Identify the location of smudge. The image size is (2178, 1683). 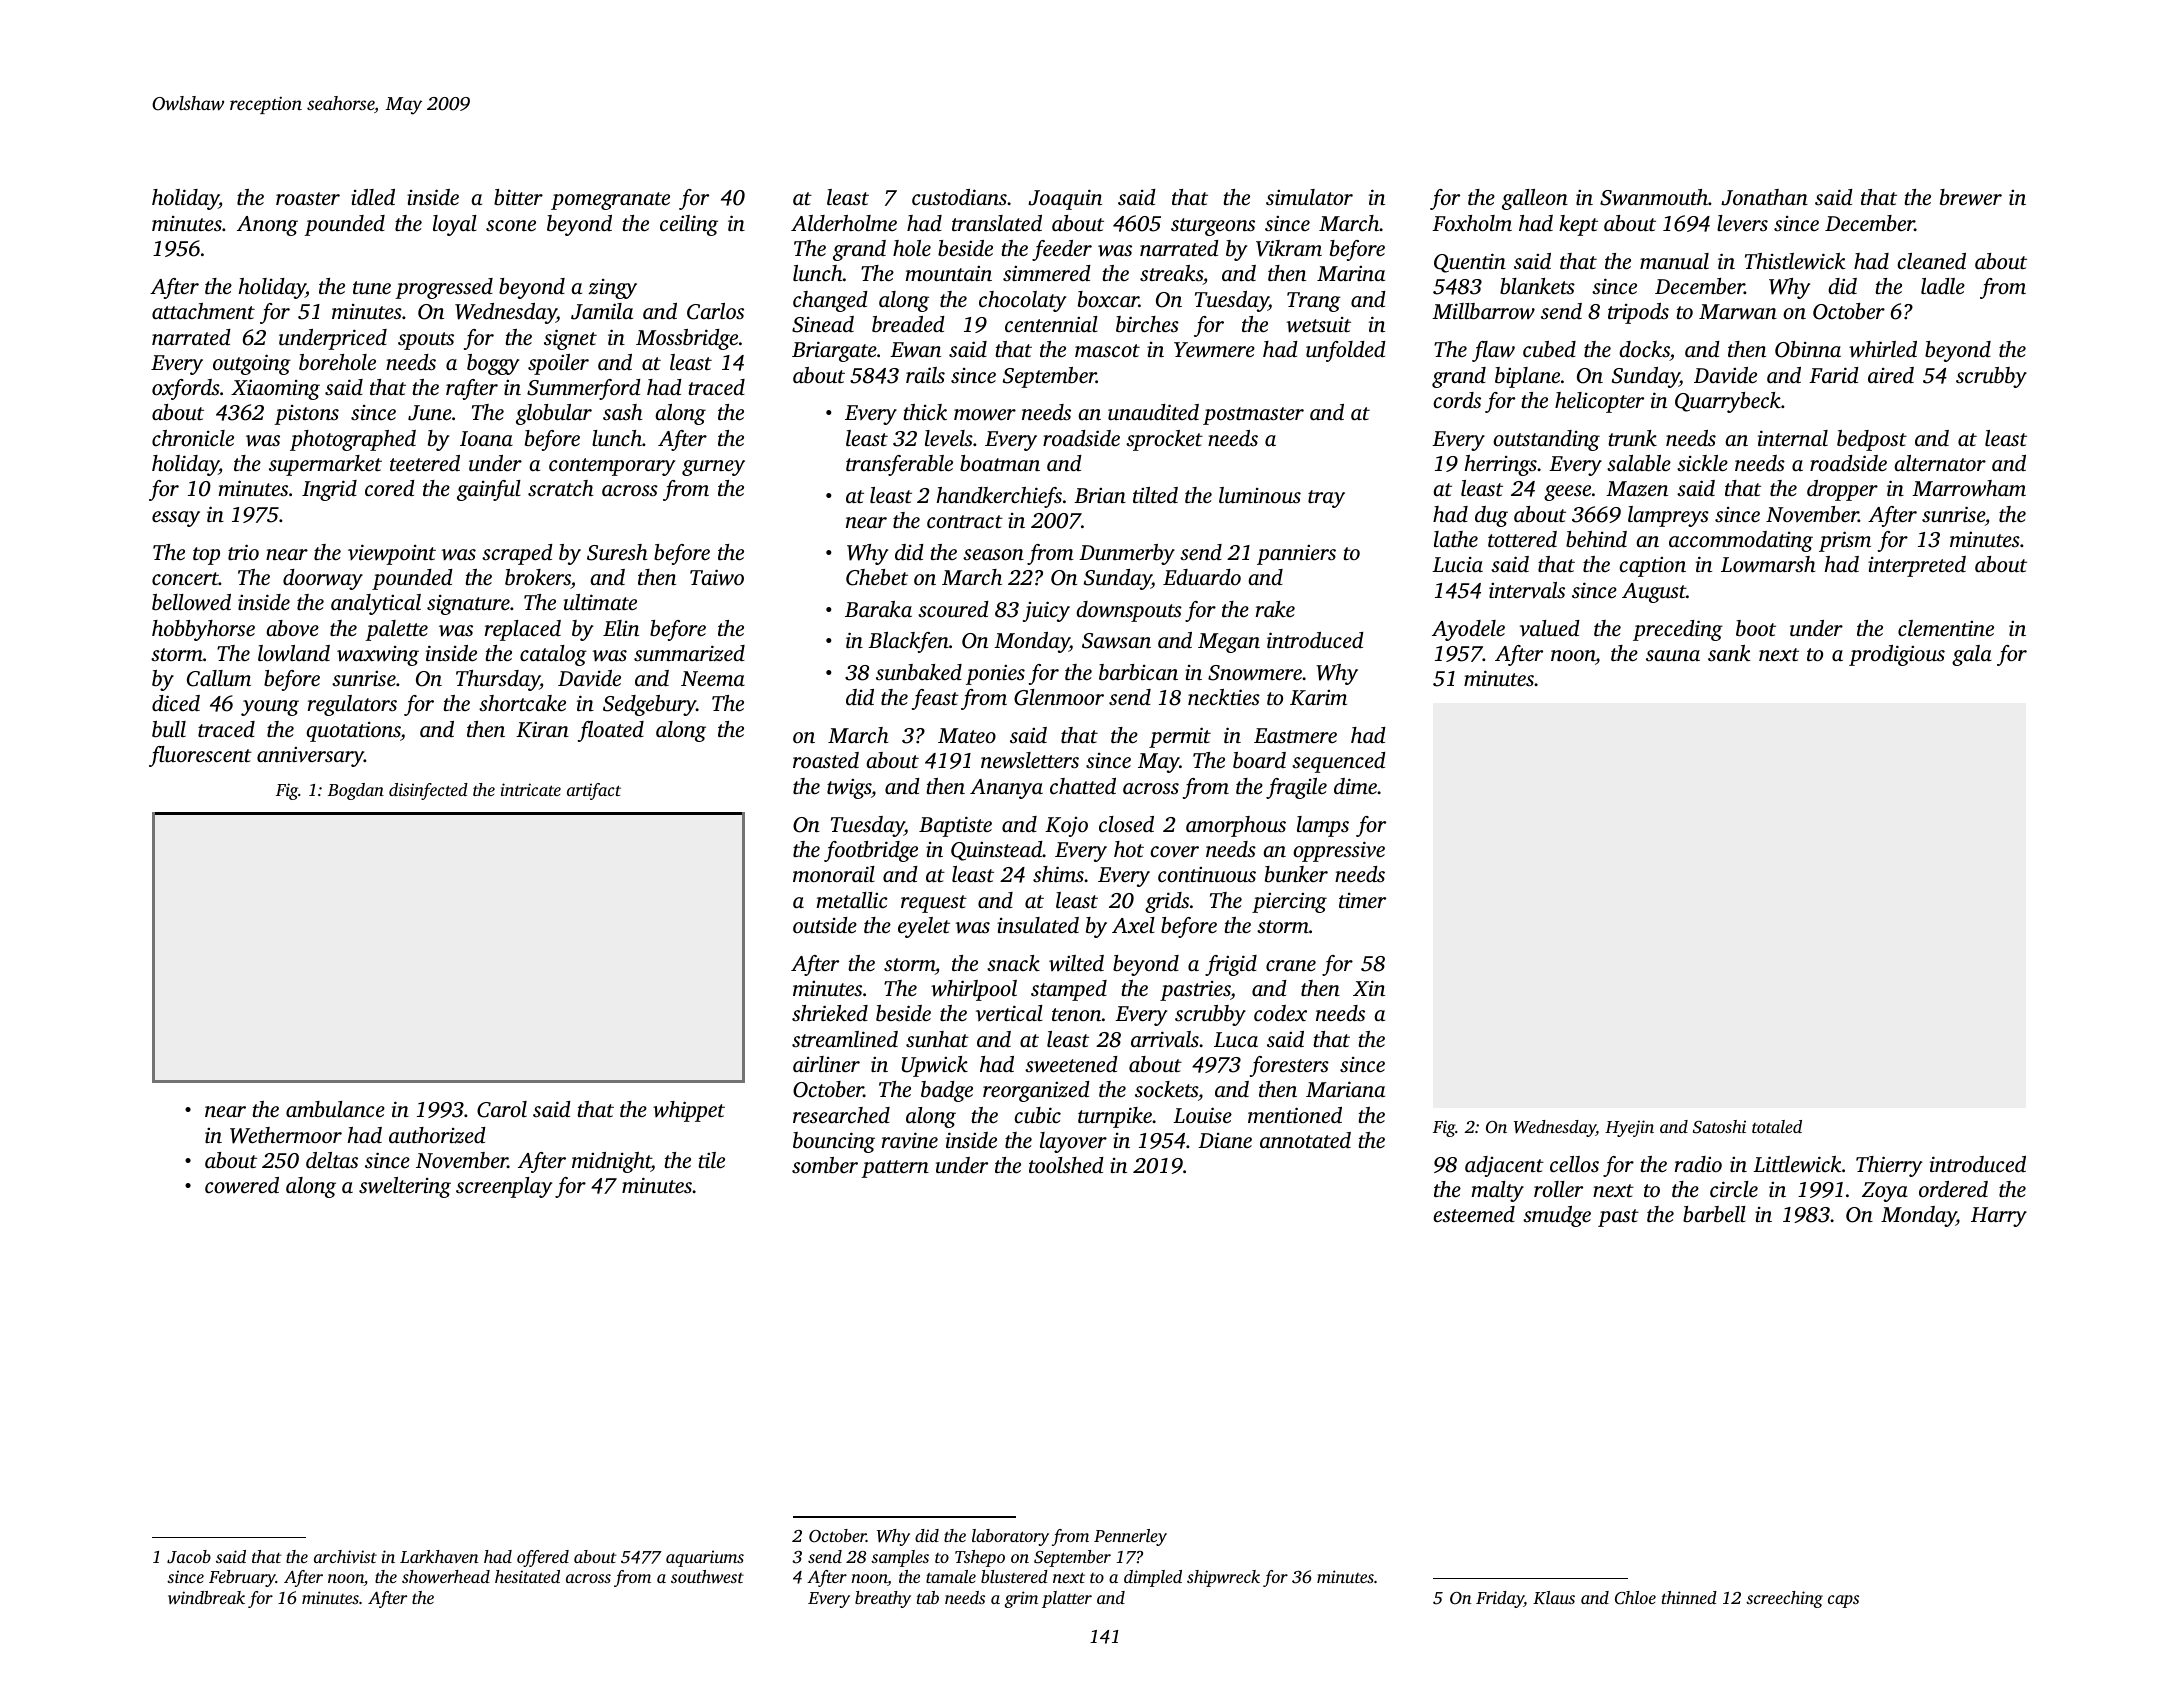
(1557, 1216).
